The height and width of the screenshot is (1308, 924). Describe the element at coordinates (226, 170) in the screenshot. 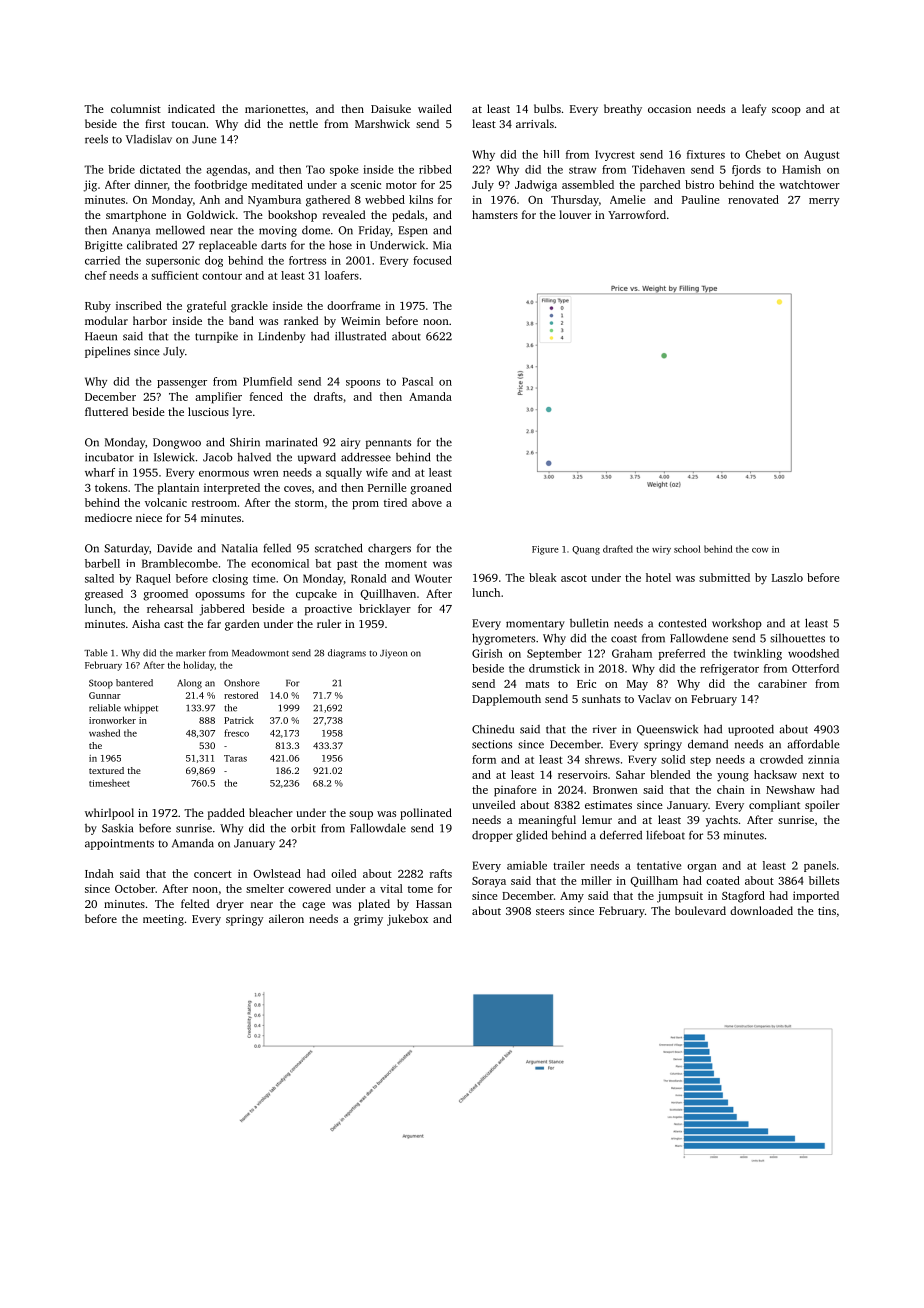

I see `agendas` at that location.
